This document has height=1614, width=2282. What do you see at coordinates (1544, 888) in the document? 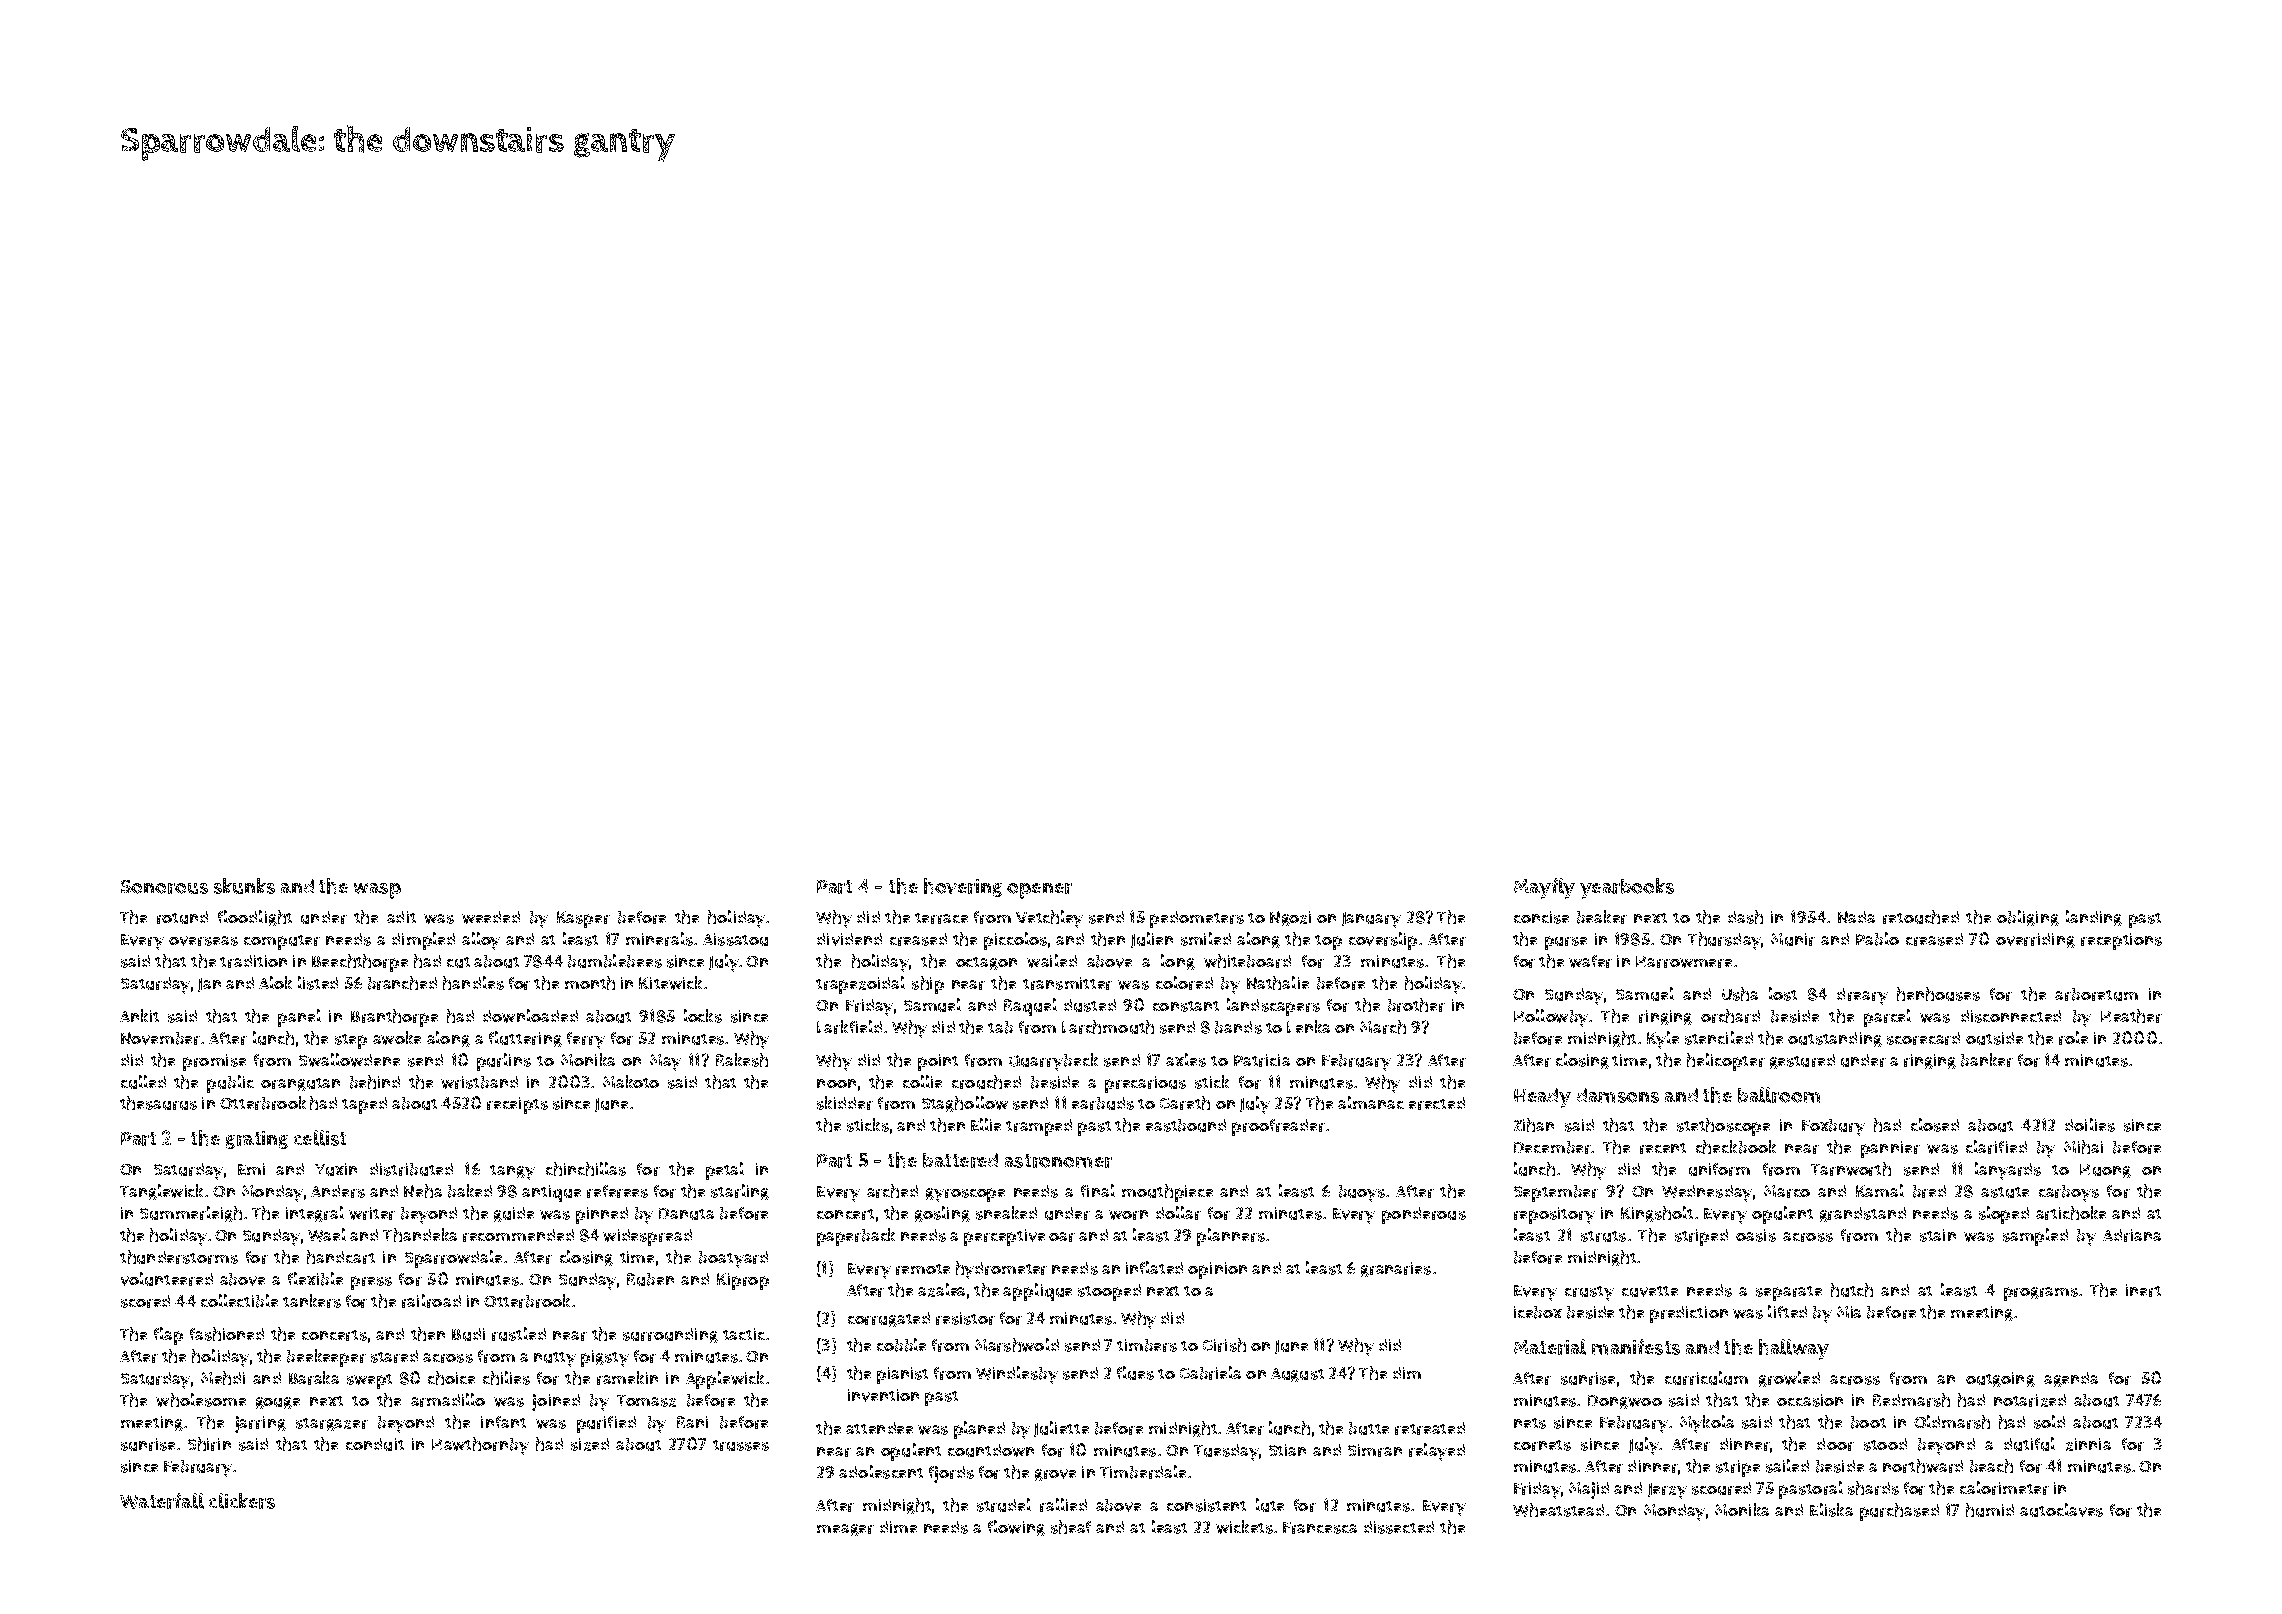
I see `Mayfly` at bounding box center [1544, 888].
